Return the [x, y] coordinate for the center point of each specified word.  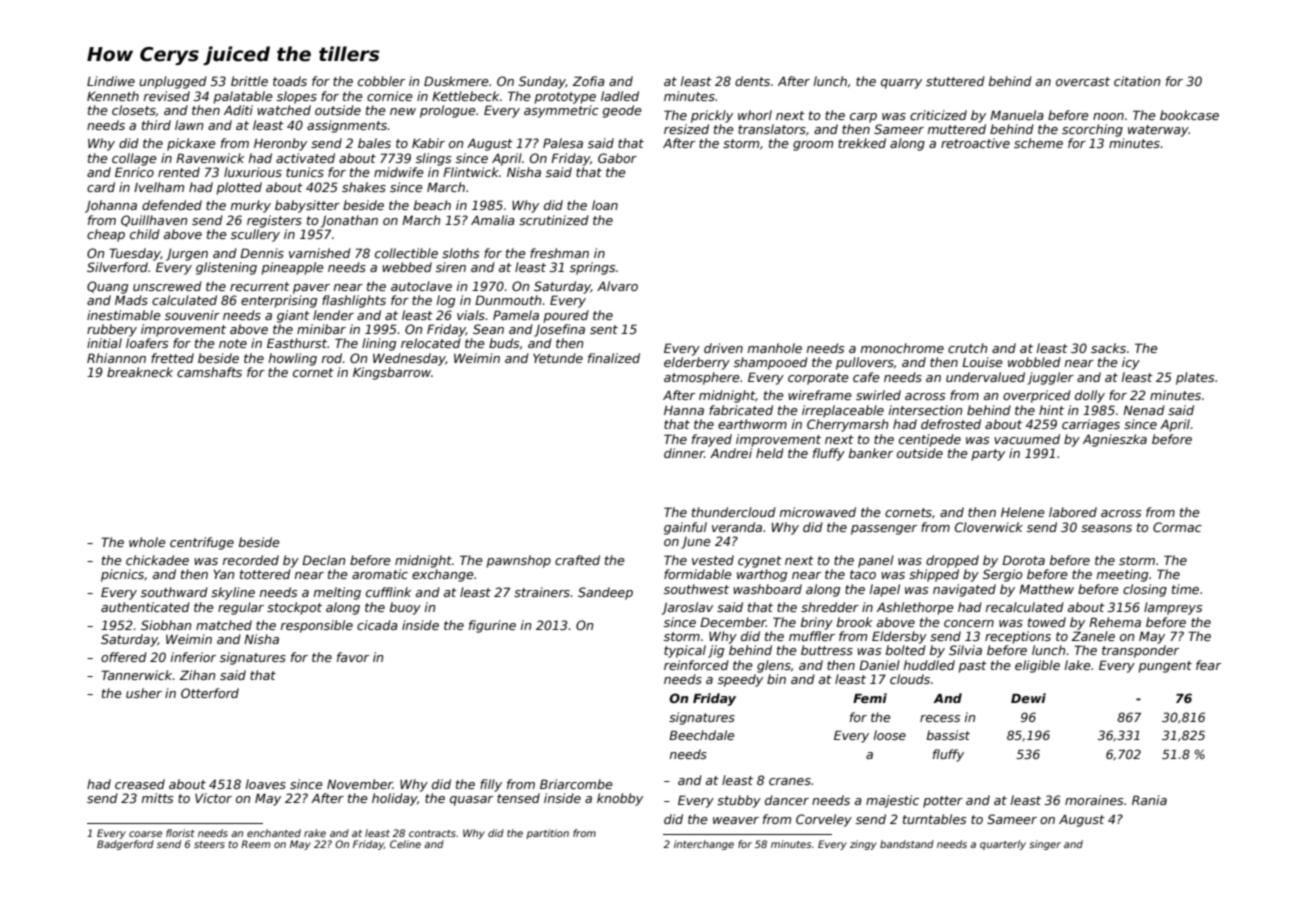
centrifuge [202, 543]
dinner [684, 453]
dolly [1090, 396]
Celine [405, 844]
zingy [863, 845]
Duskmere [456, 81]
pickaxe [191, 144]
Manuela [1017, 115]
